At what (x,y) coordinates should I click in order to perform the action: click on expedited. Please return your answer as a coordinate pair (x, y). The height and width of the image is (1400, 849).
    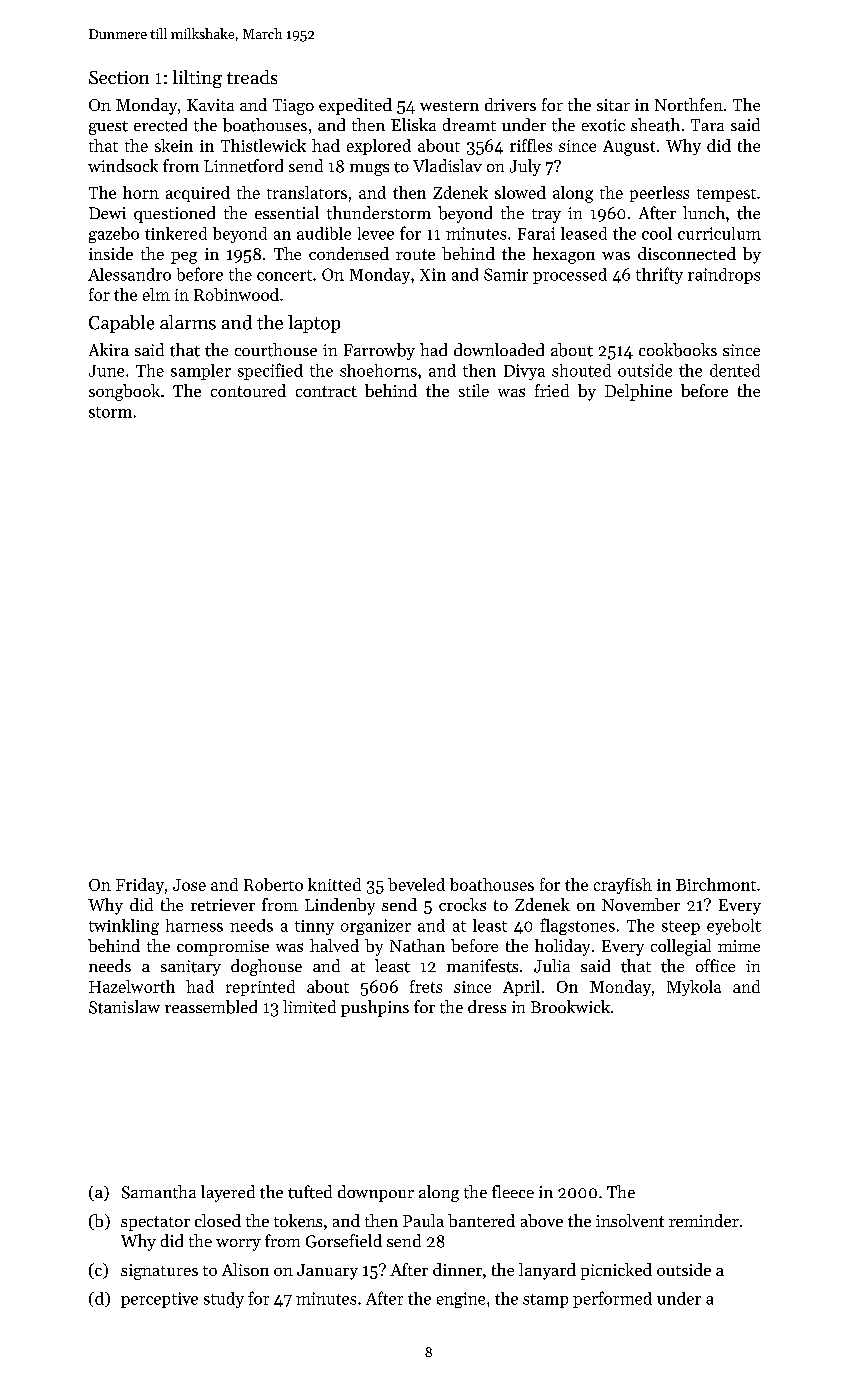
    Looking at the image, I should click on (355, 106).
